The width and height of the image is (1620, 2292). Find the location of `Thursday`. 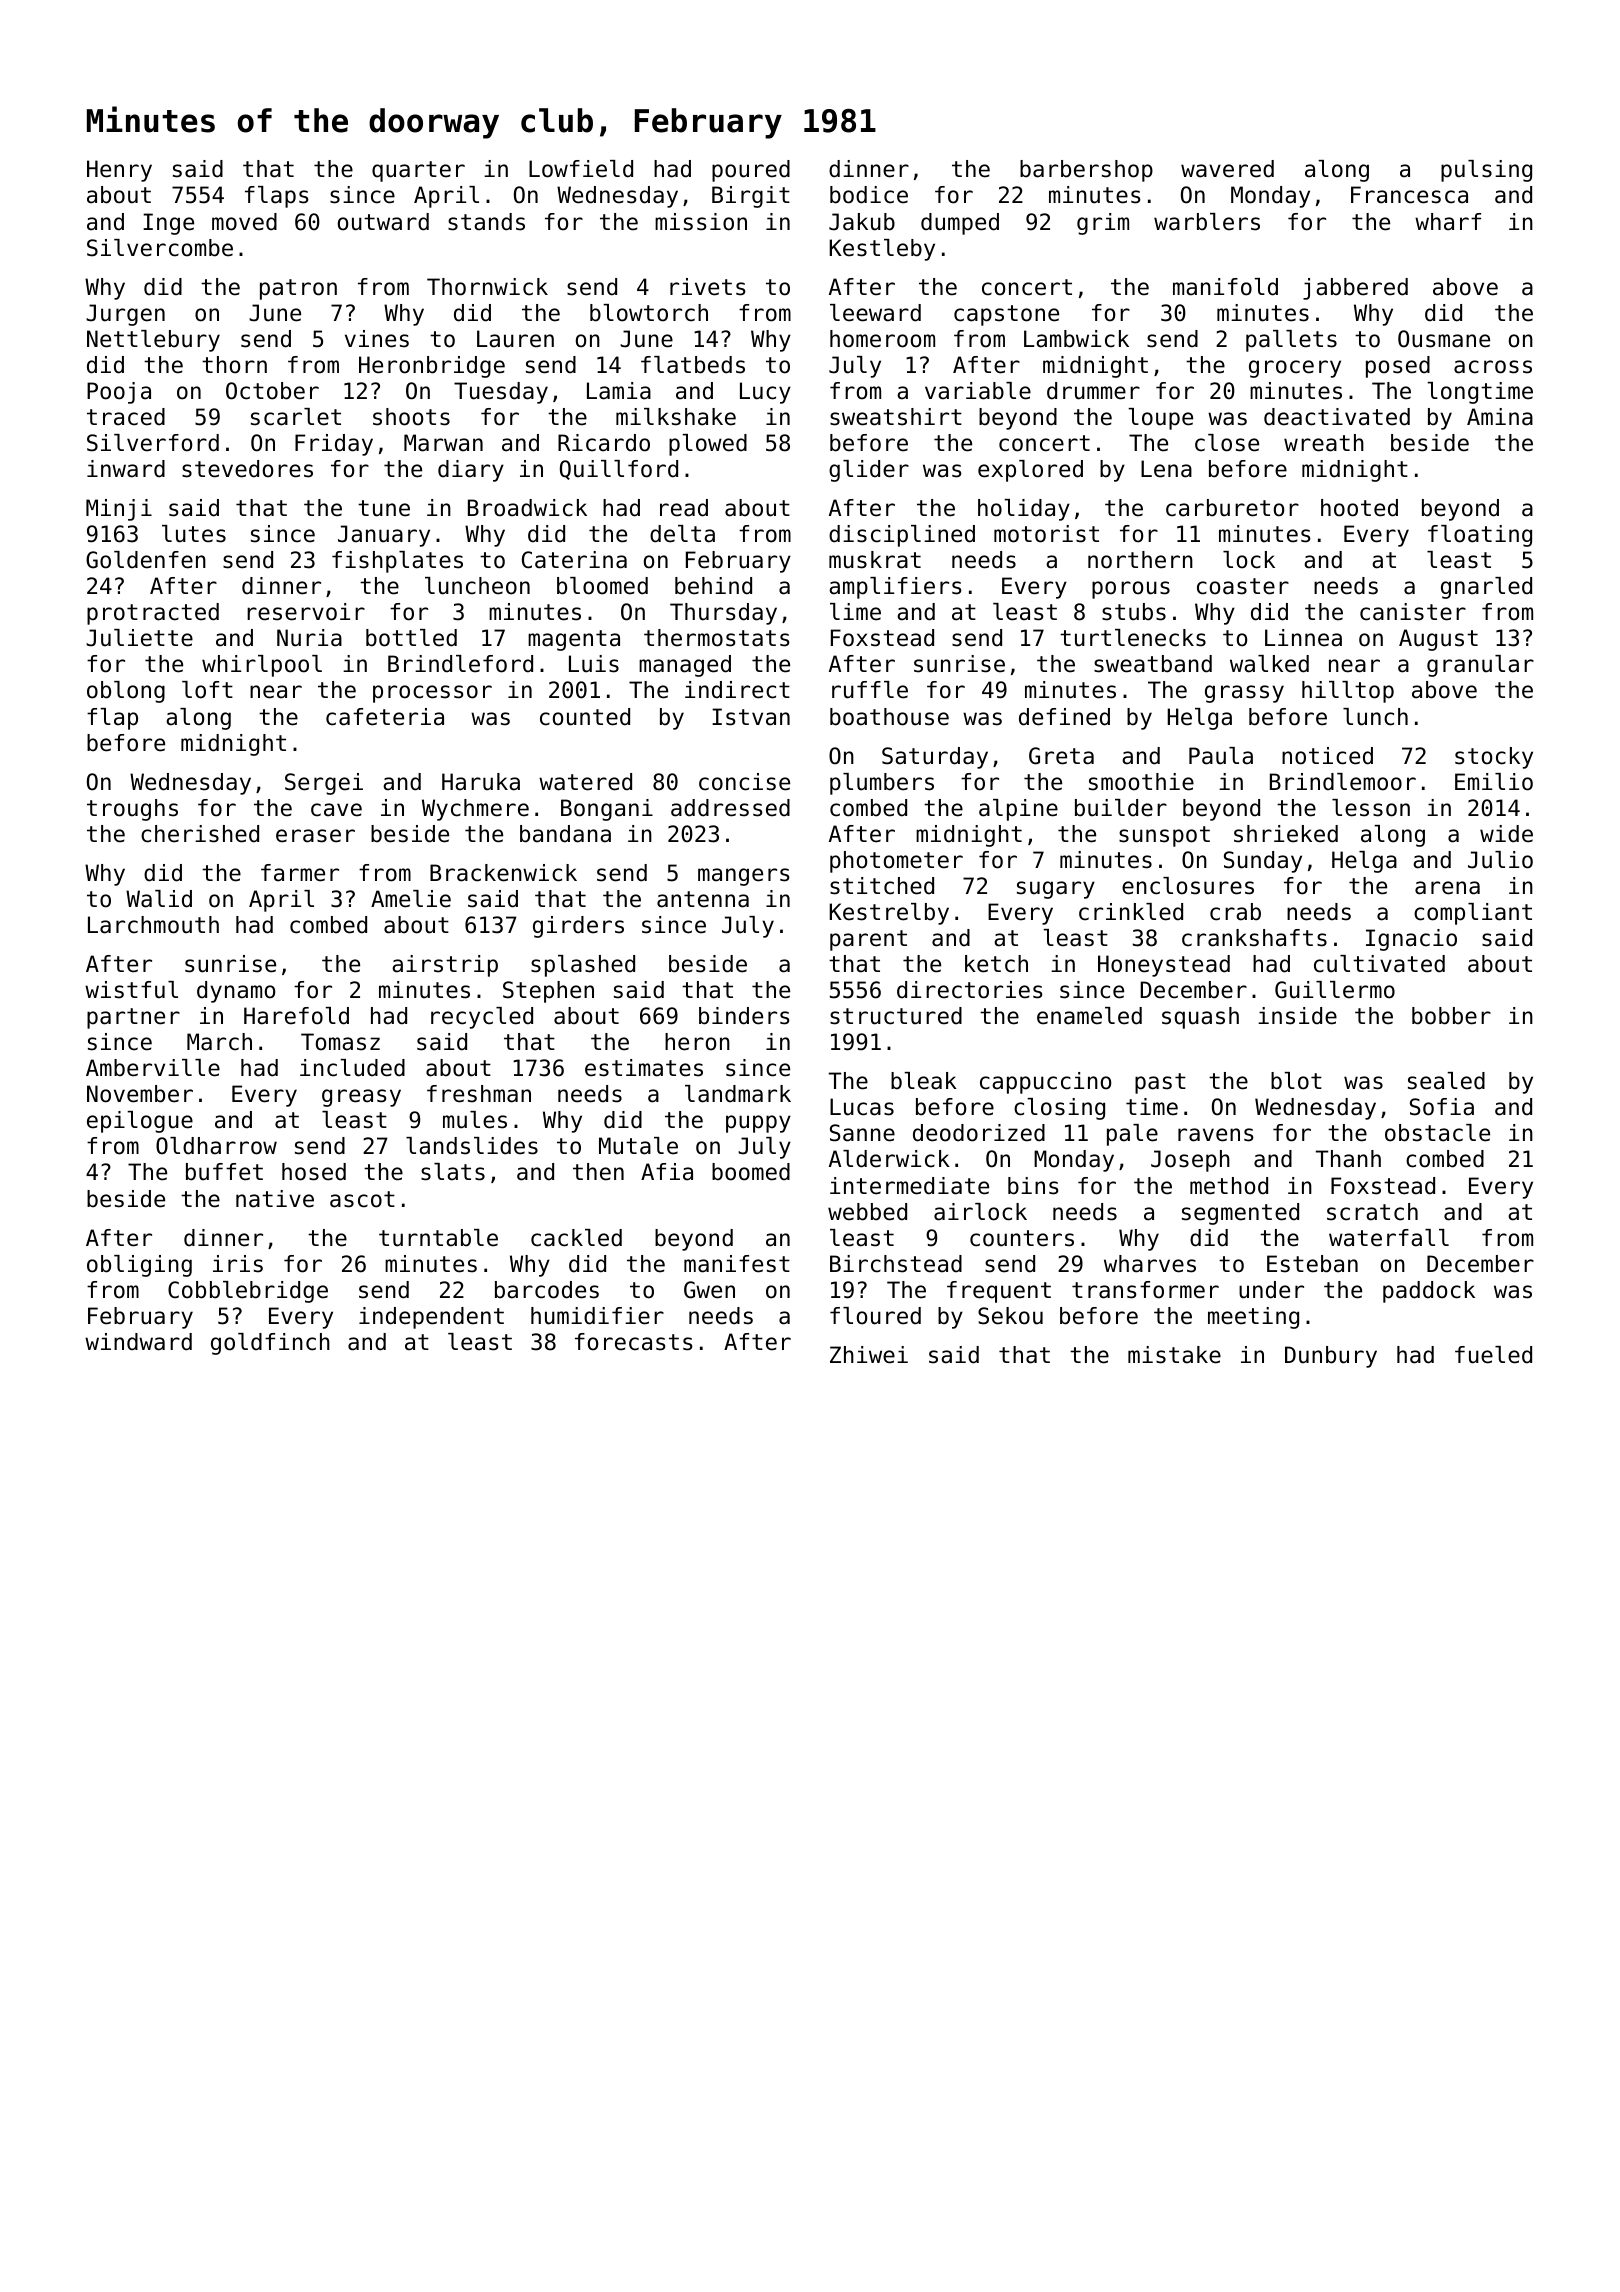

Thursday is located at coordinates (723, 614).
